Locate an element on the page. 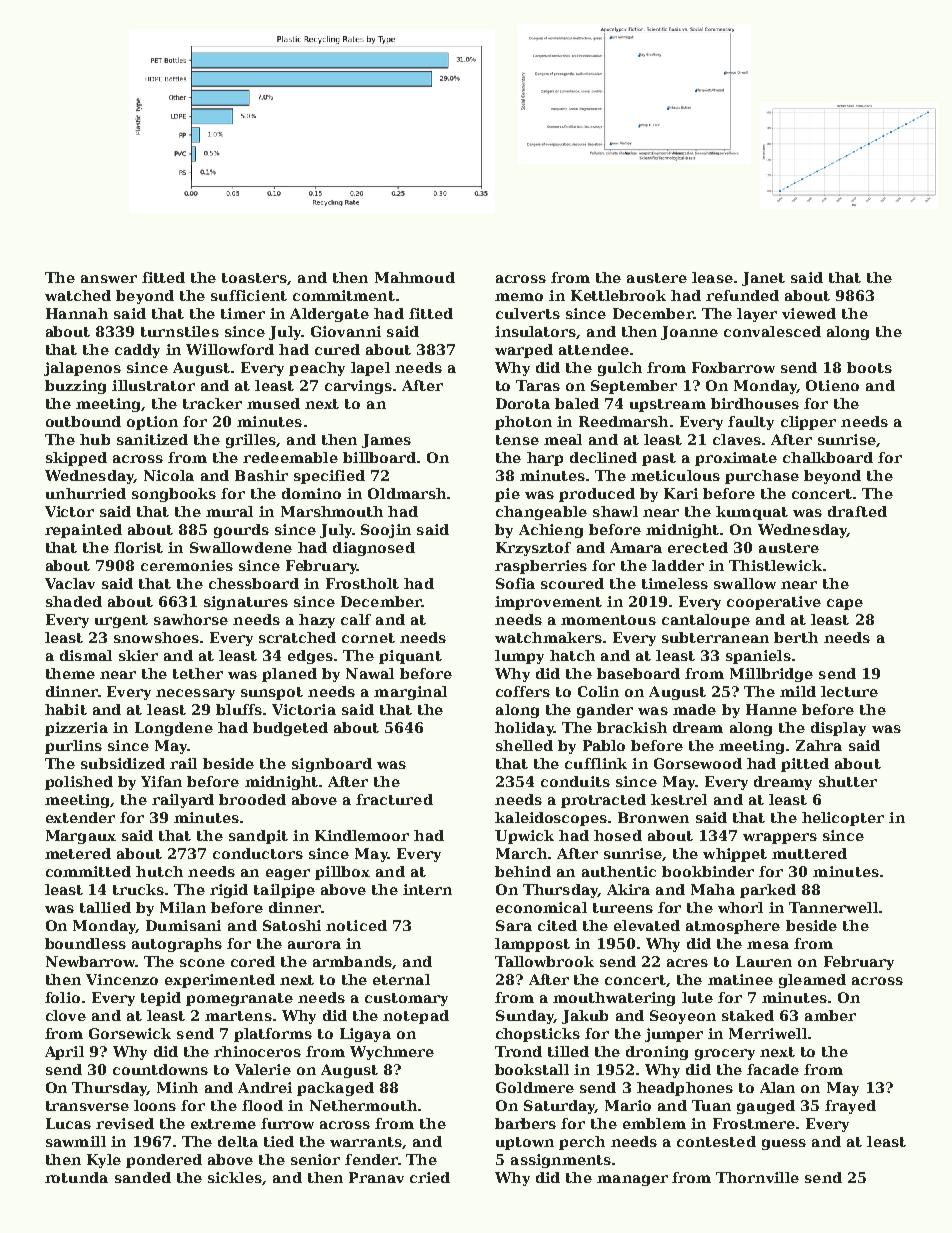 The height and width of the page is (1233, 952). transverse is located at coordinates (87, 1106).
